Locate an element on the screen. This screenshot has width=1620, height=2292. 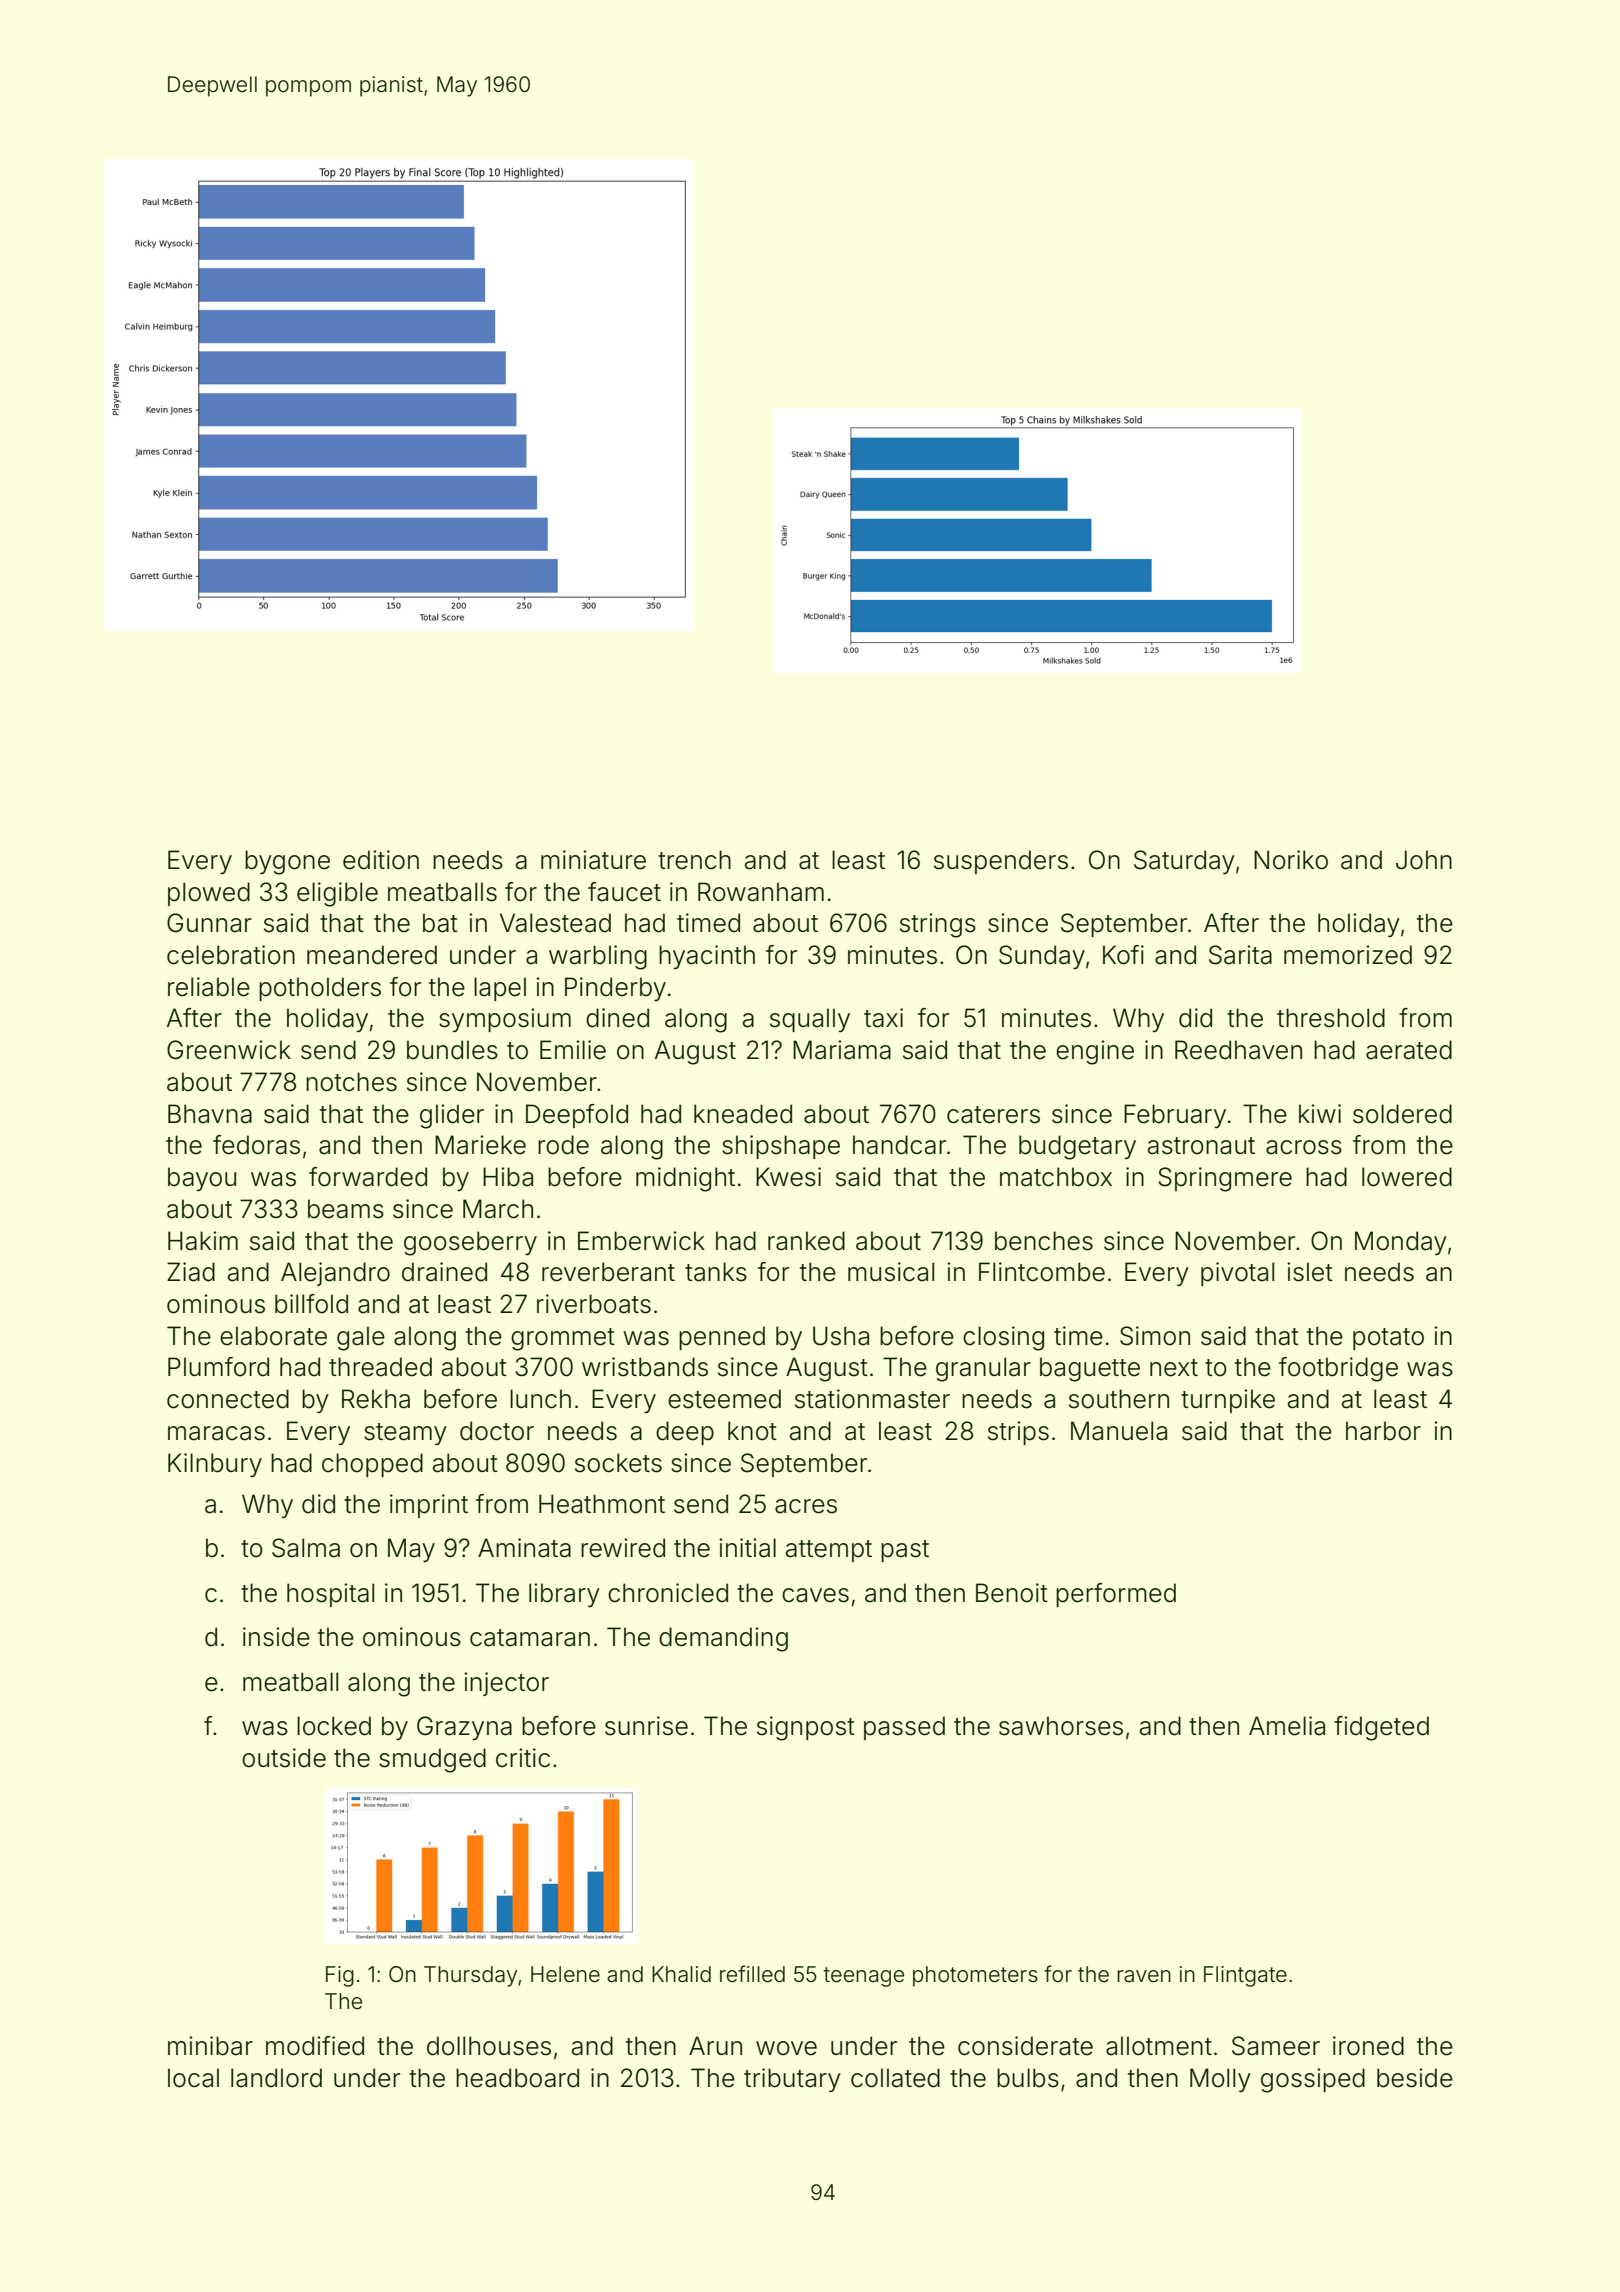
aerated is located at coordinates (1409, 1050).
